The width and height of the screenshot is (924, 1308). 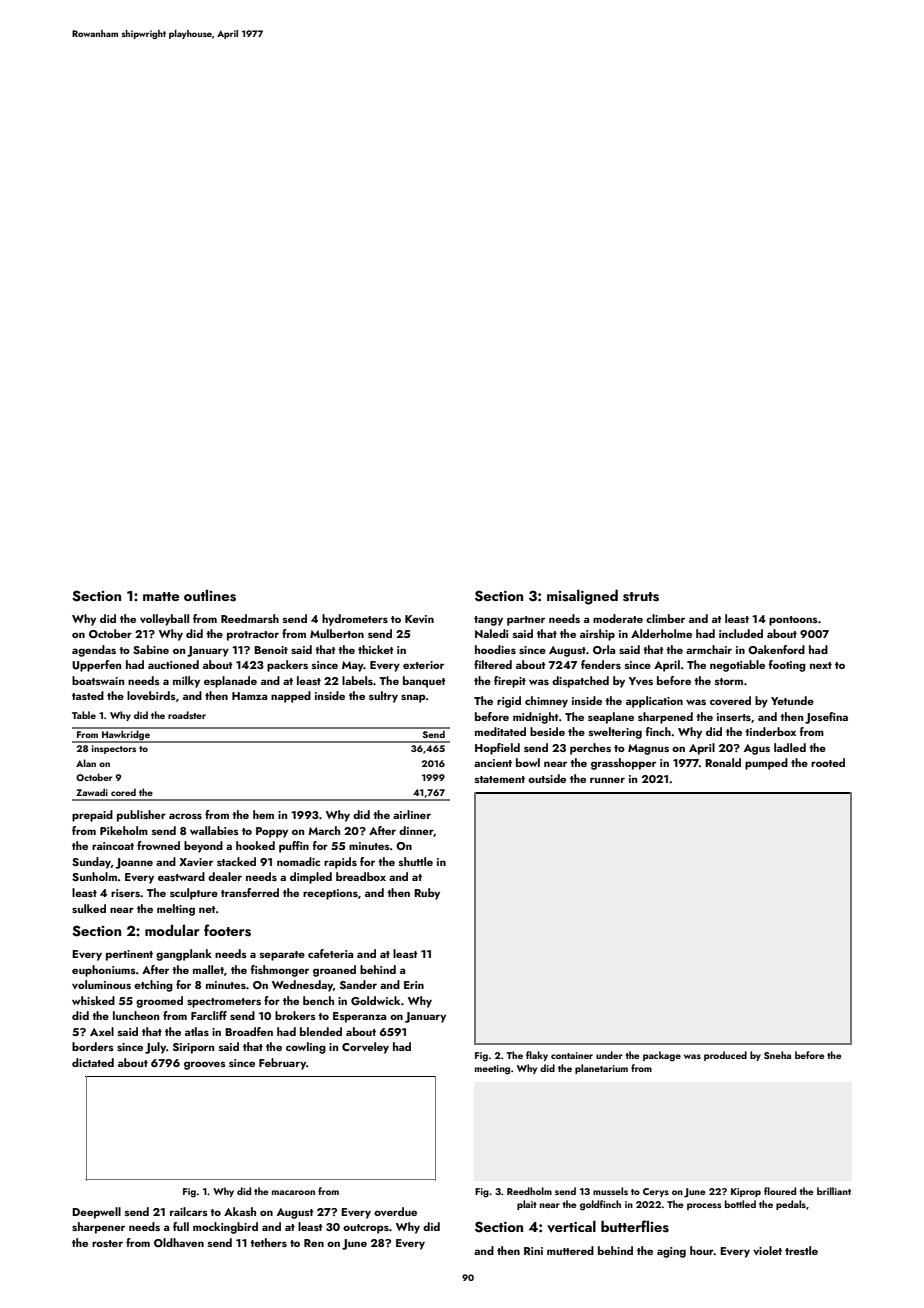 I want to click on outlines, so click(x=210, y=595).
